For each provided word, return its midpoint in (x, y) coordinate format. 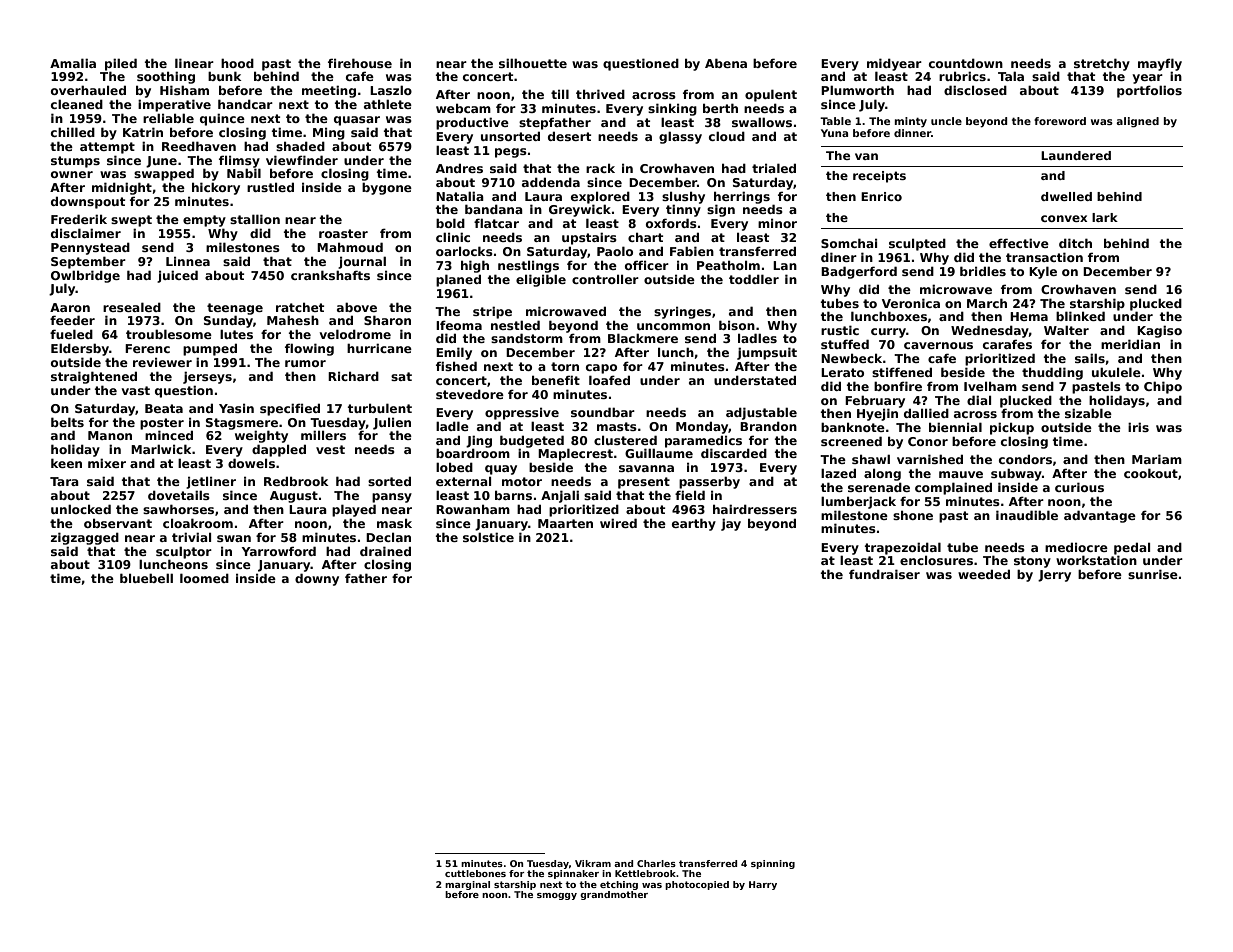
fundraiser (884, 574)
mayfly (1160, 64)
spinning (773, 864)
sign (721, 210)
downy (317, 579)
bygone (387, 188)
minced (169, 435)
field (690, 495)
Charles (656, 863)
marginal (467, 885)
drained (385, 551)
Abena (726, 63)
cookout (1151, 473)
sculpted (917, 244)
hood (237, 63)
